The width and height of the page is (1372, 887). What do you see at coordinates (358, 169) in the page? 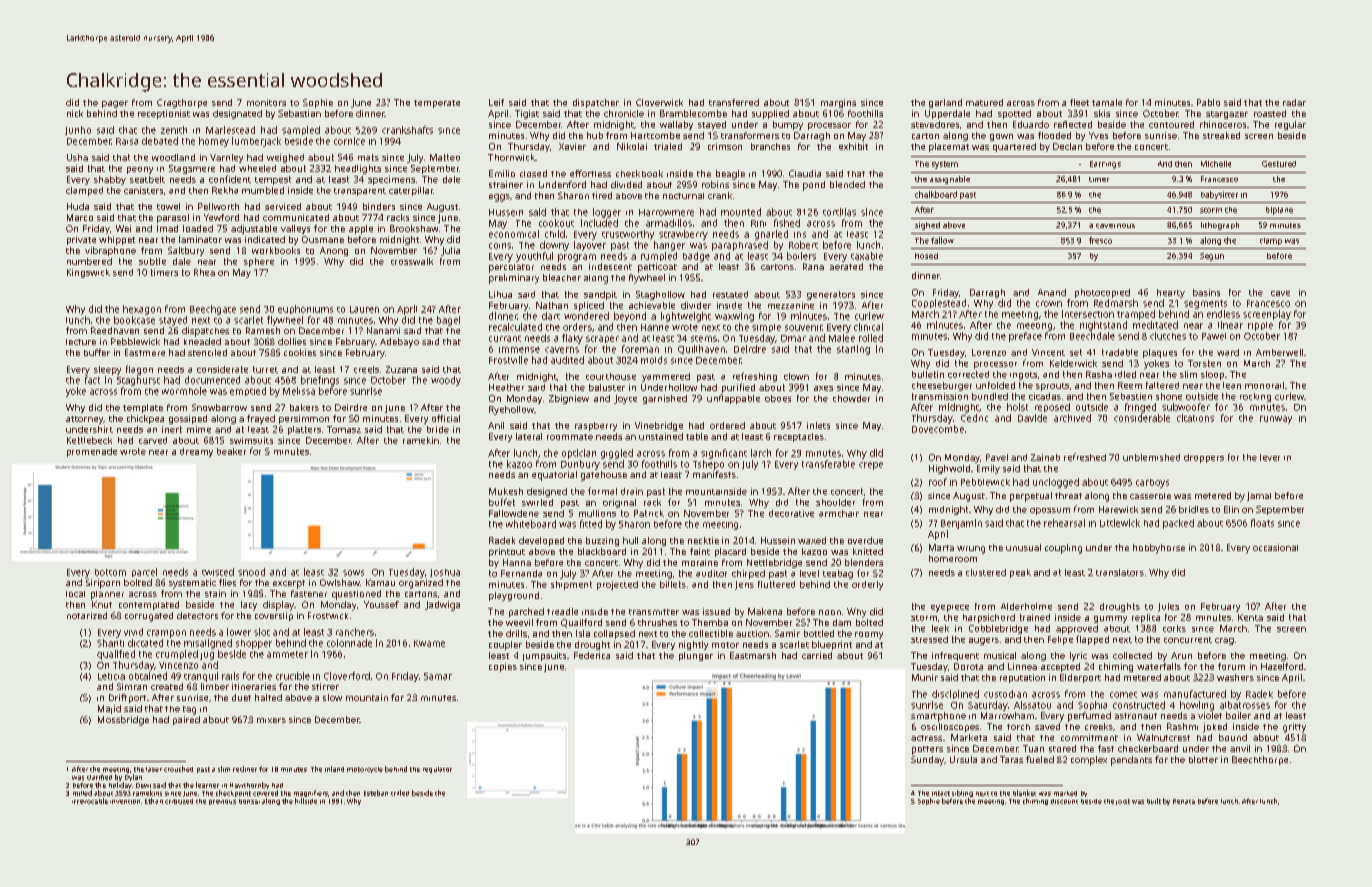
I see `headlights` at bounding box center [358, 169].
